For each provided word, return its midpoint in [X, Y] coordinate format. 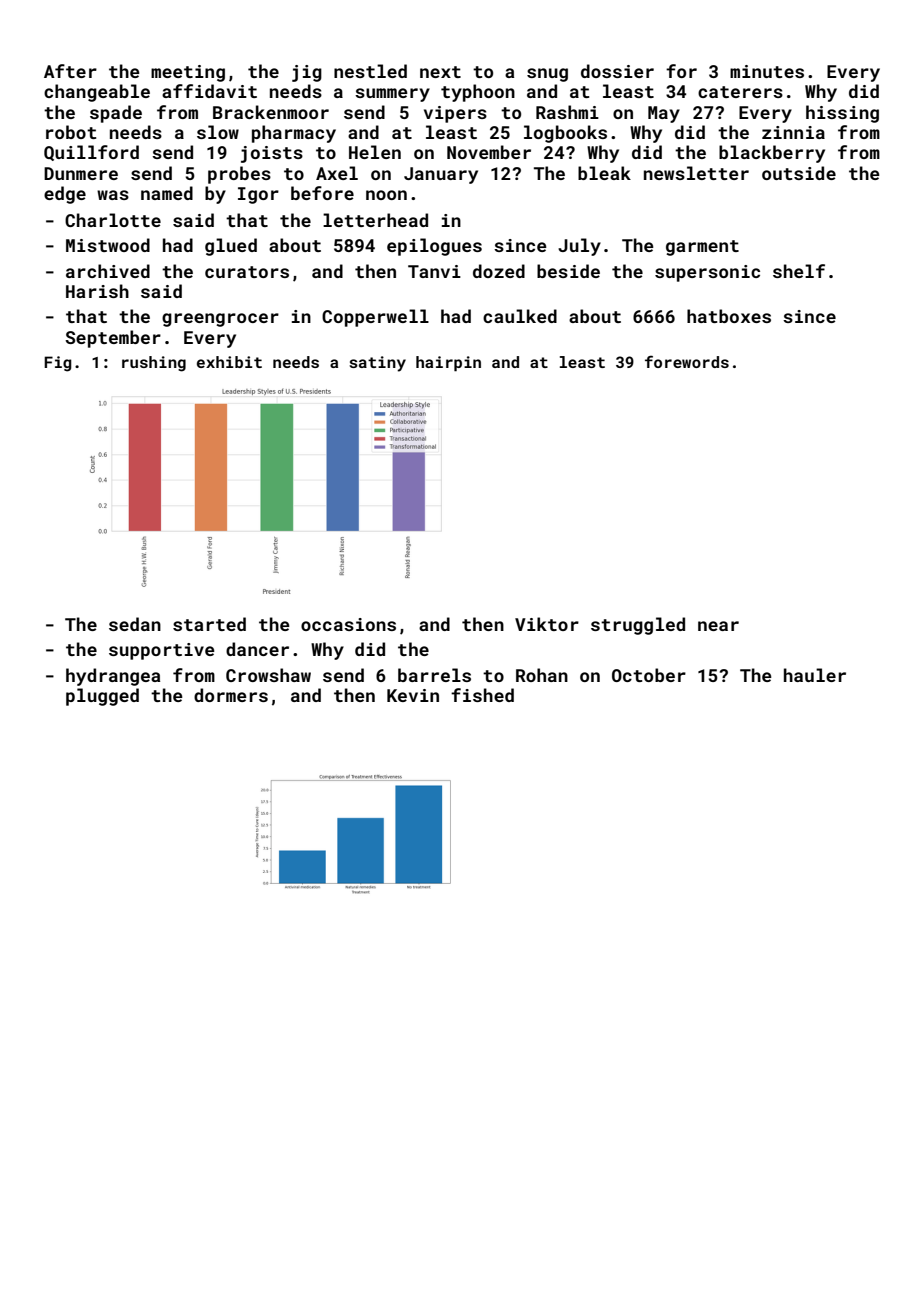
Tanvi [434, 271]
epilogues [434, 247]
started [209, 624]
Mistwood [108, 245]
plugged [102, 697]
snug [547, 75]
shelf [799, 271]
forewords [687, 361]
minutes [767, 71]
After [70, 71]
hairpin [448, 364]
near [718, 626]
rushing [154, 364]
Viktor [547, 624]
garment [702, 248]
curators [247, 272]
